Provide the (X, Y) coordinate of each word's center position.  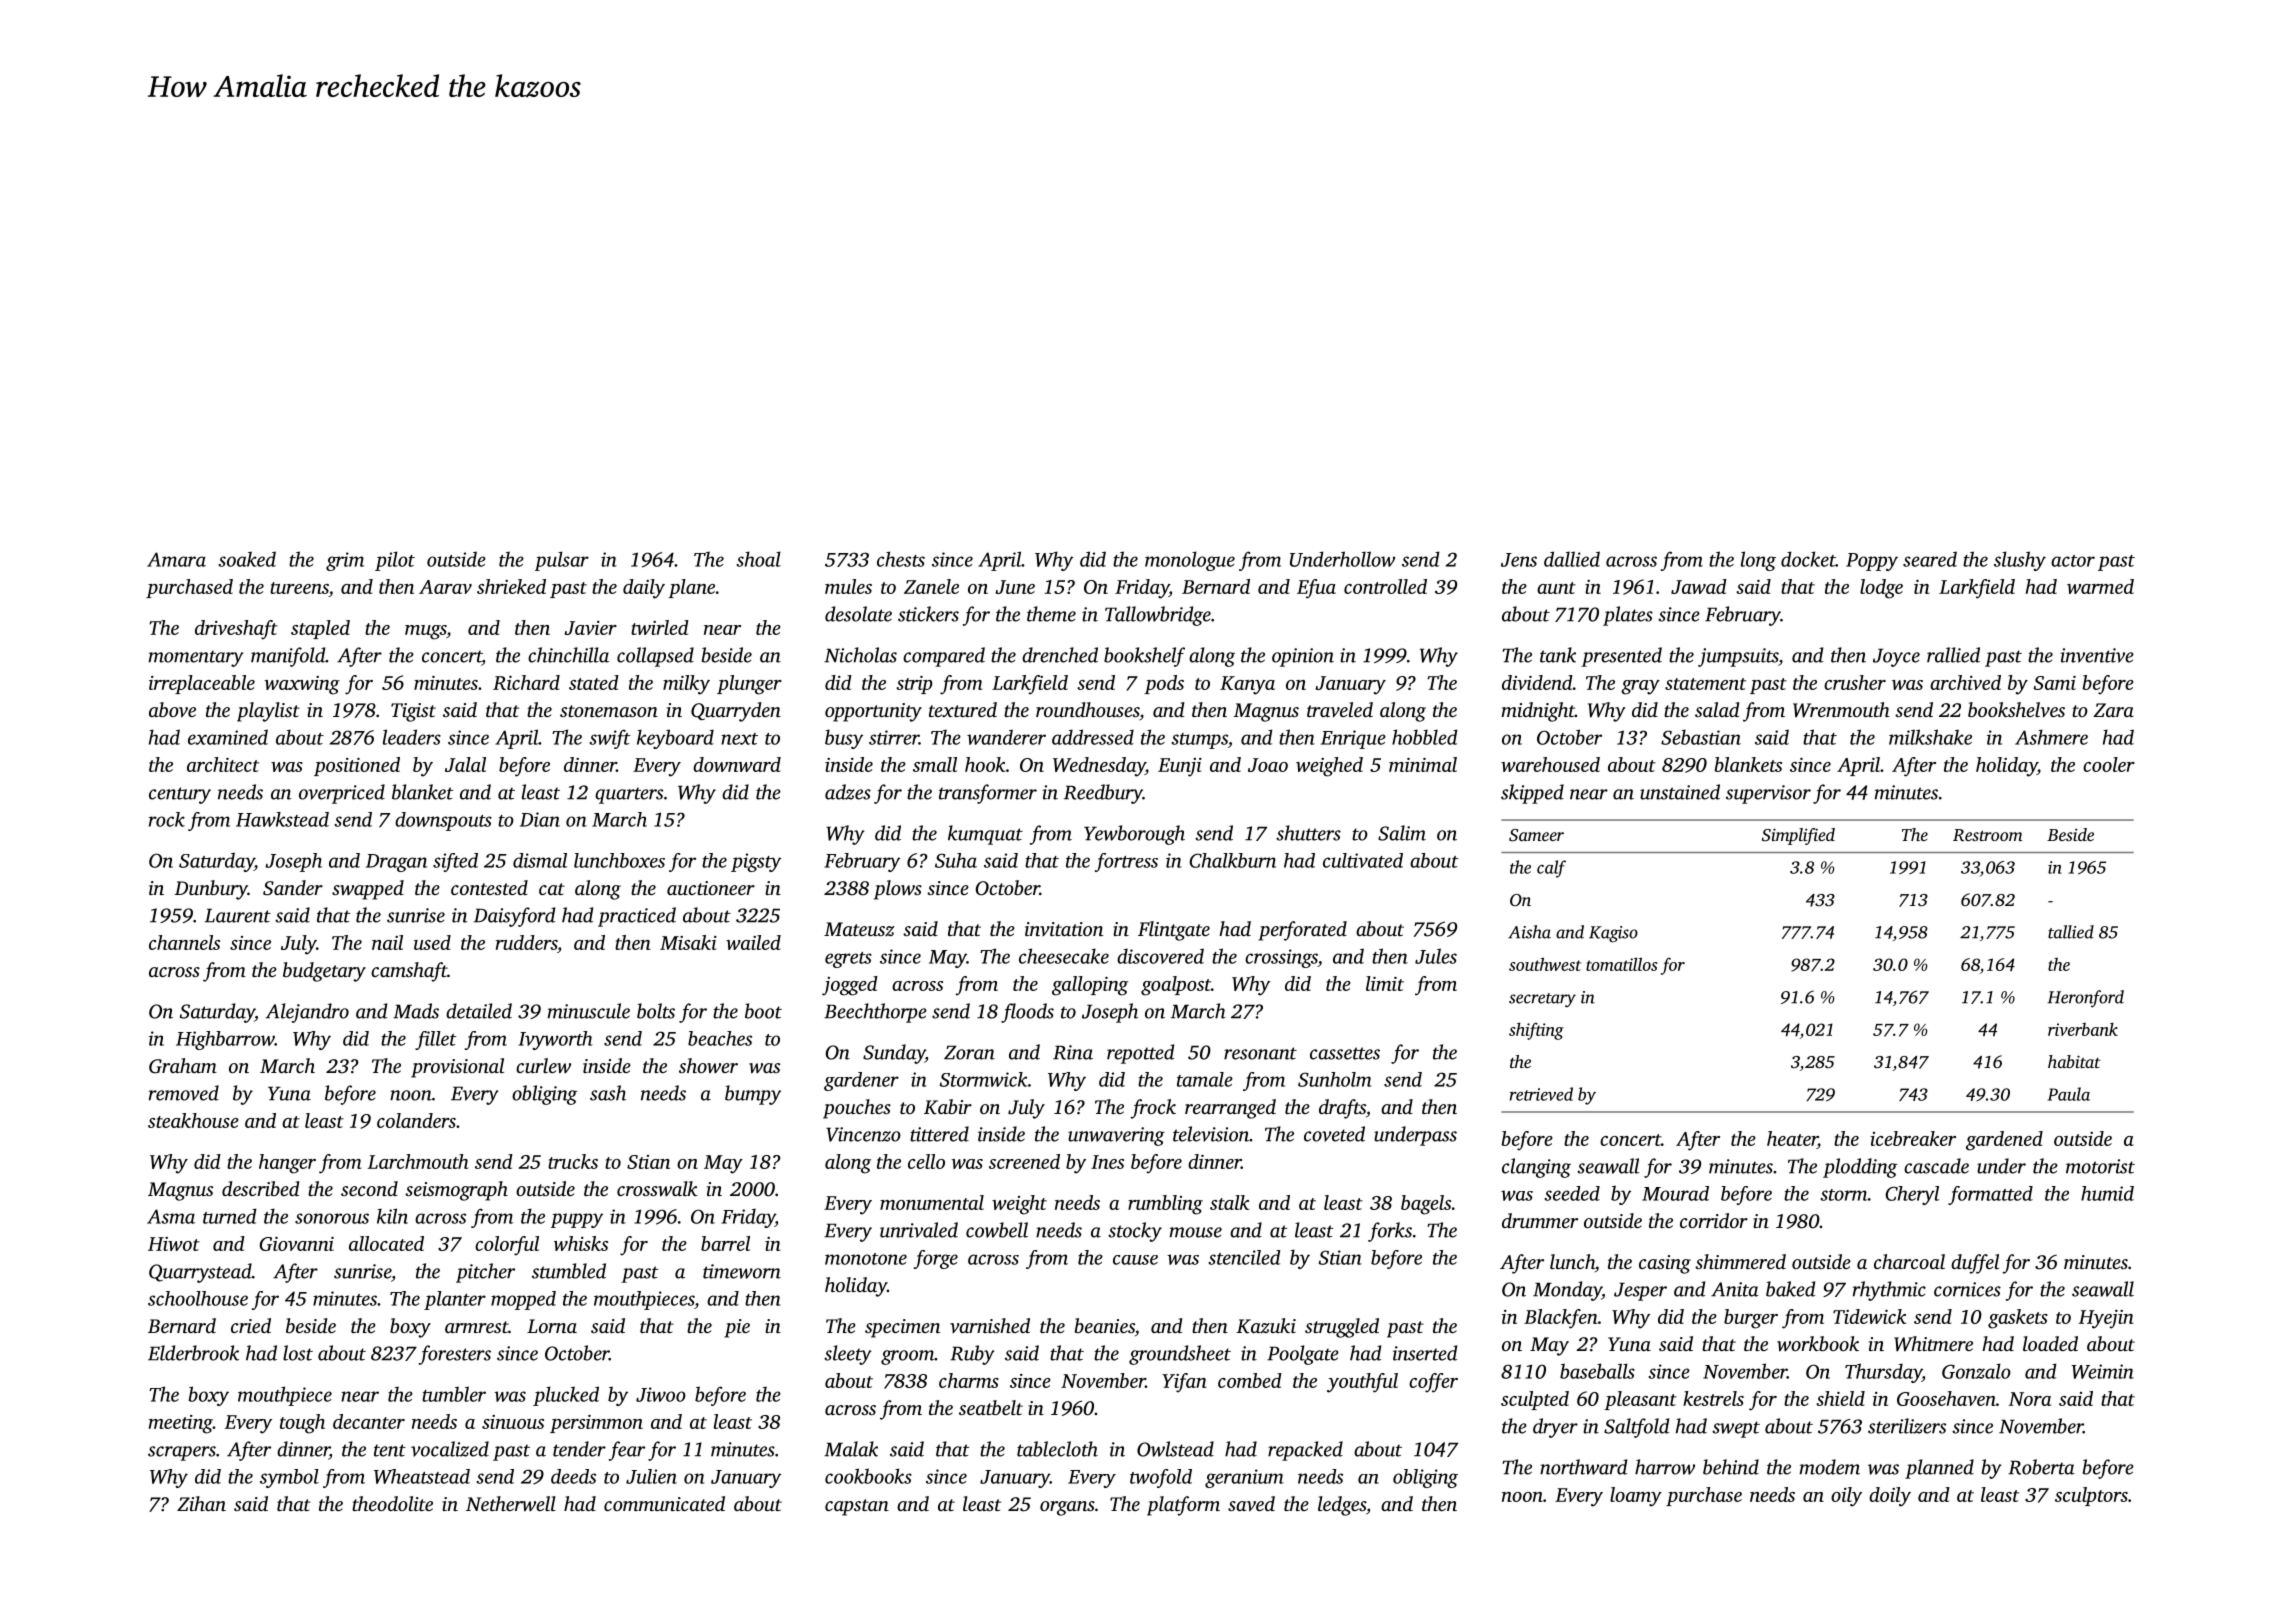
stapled (320, 629)
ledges (1342, 1506)
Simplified (1798, 836)
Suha (956, 860)
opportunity (873, 712)
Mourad (1675, 1193)
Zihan (201, 1503)
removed (184, 1093)
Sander (293, 888)
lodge (1881, 589)
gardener (861, 1081)
